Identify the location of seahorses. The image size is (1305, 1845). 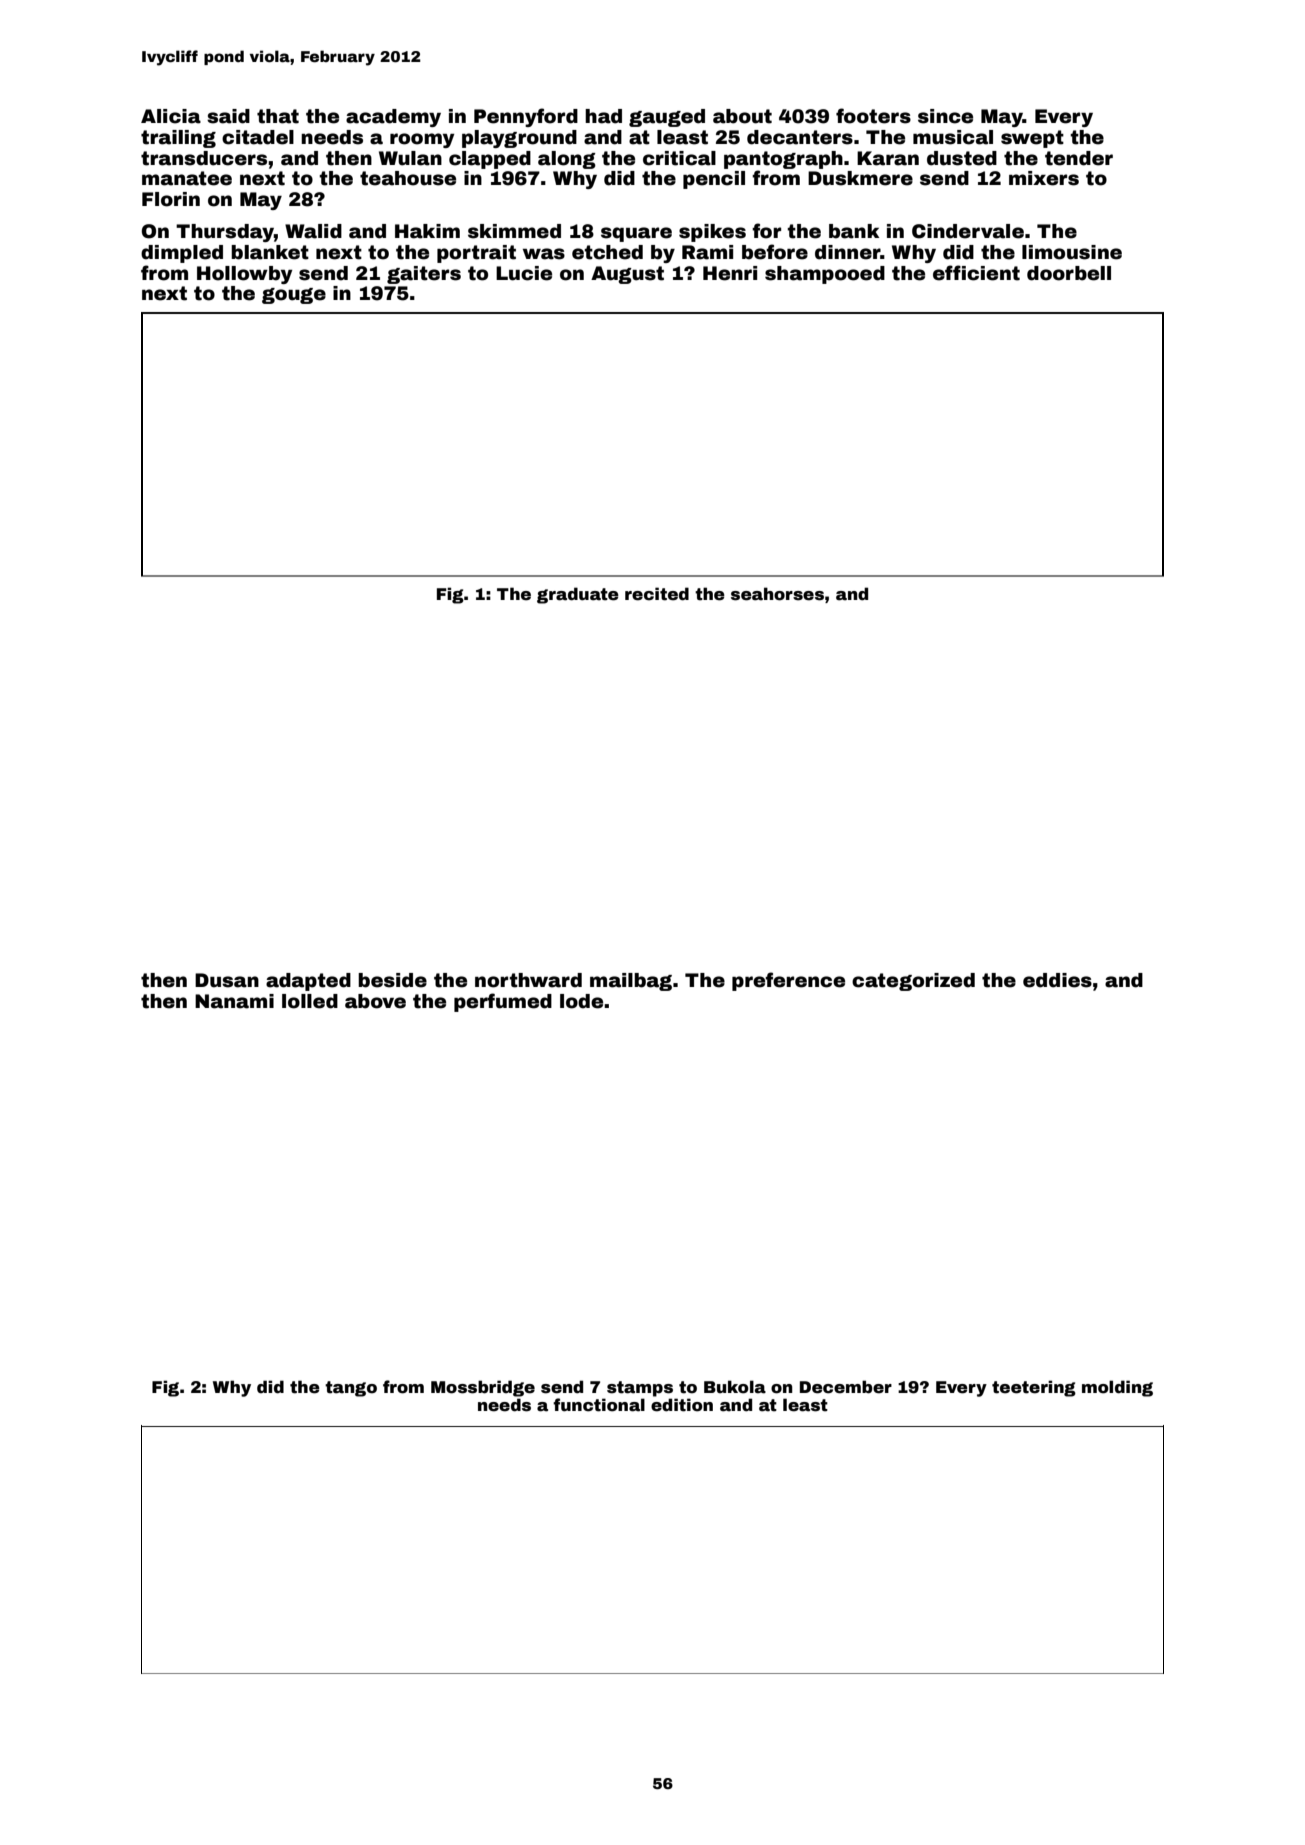
(777, 594).
